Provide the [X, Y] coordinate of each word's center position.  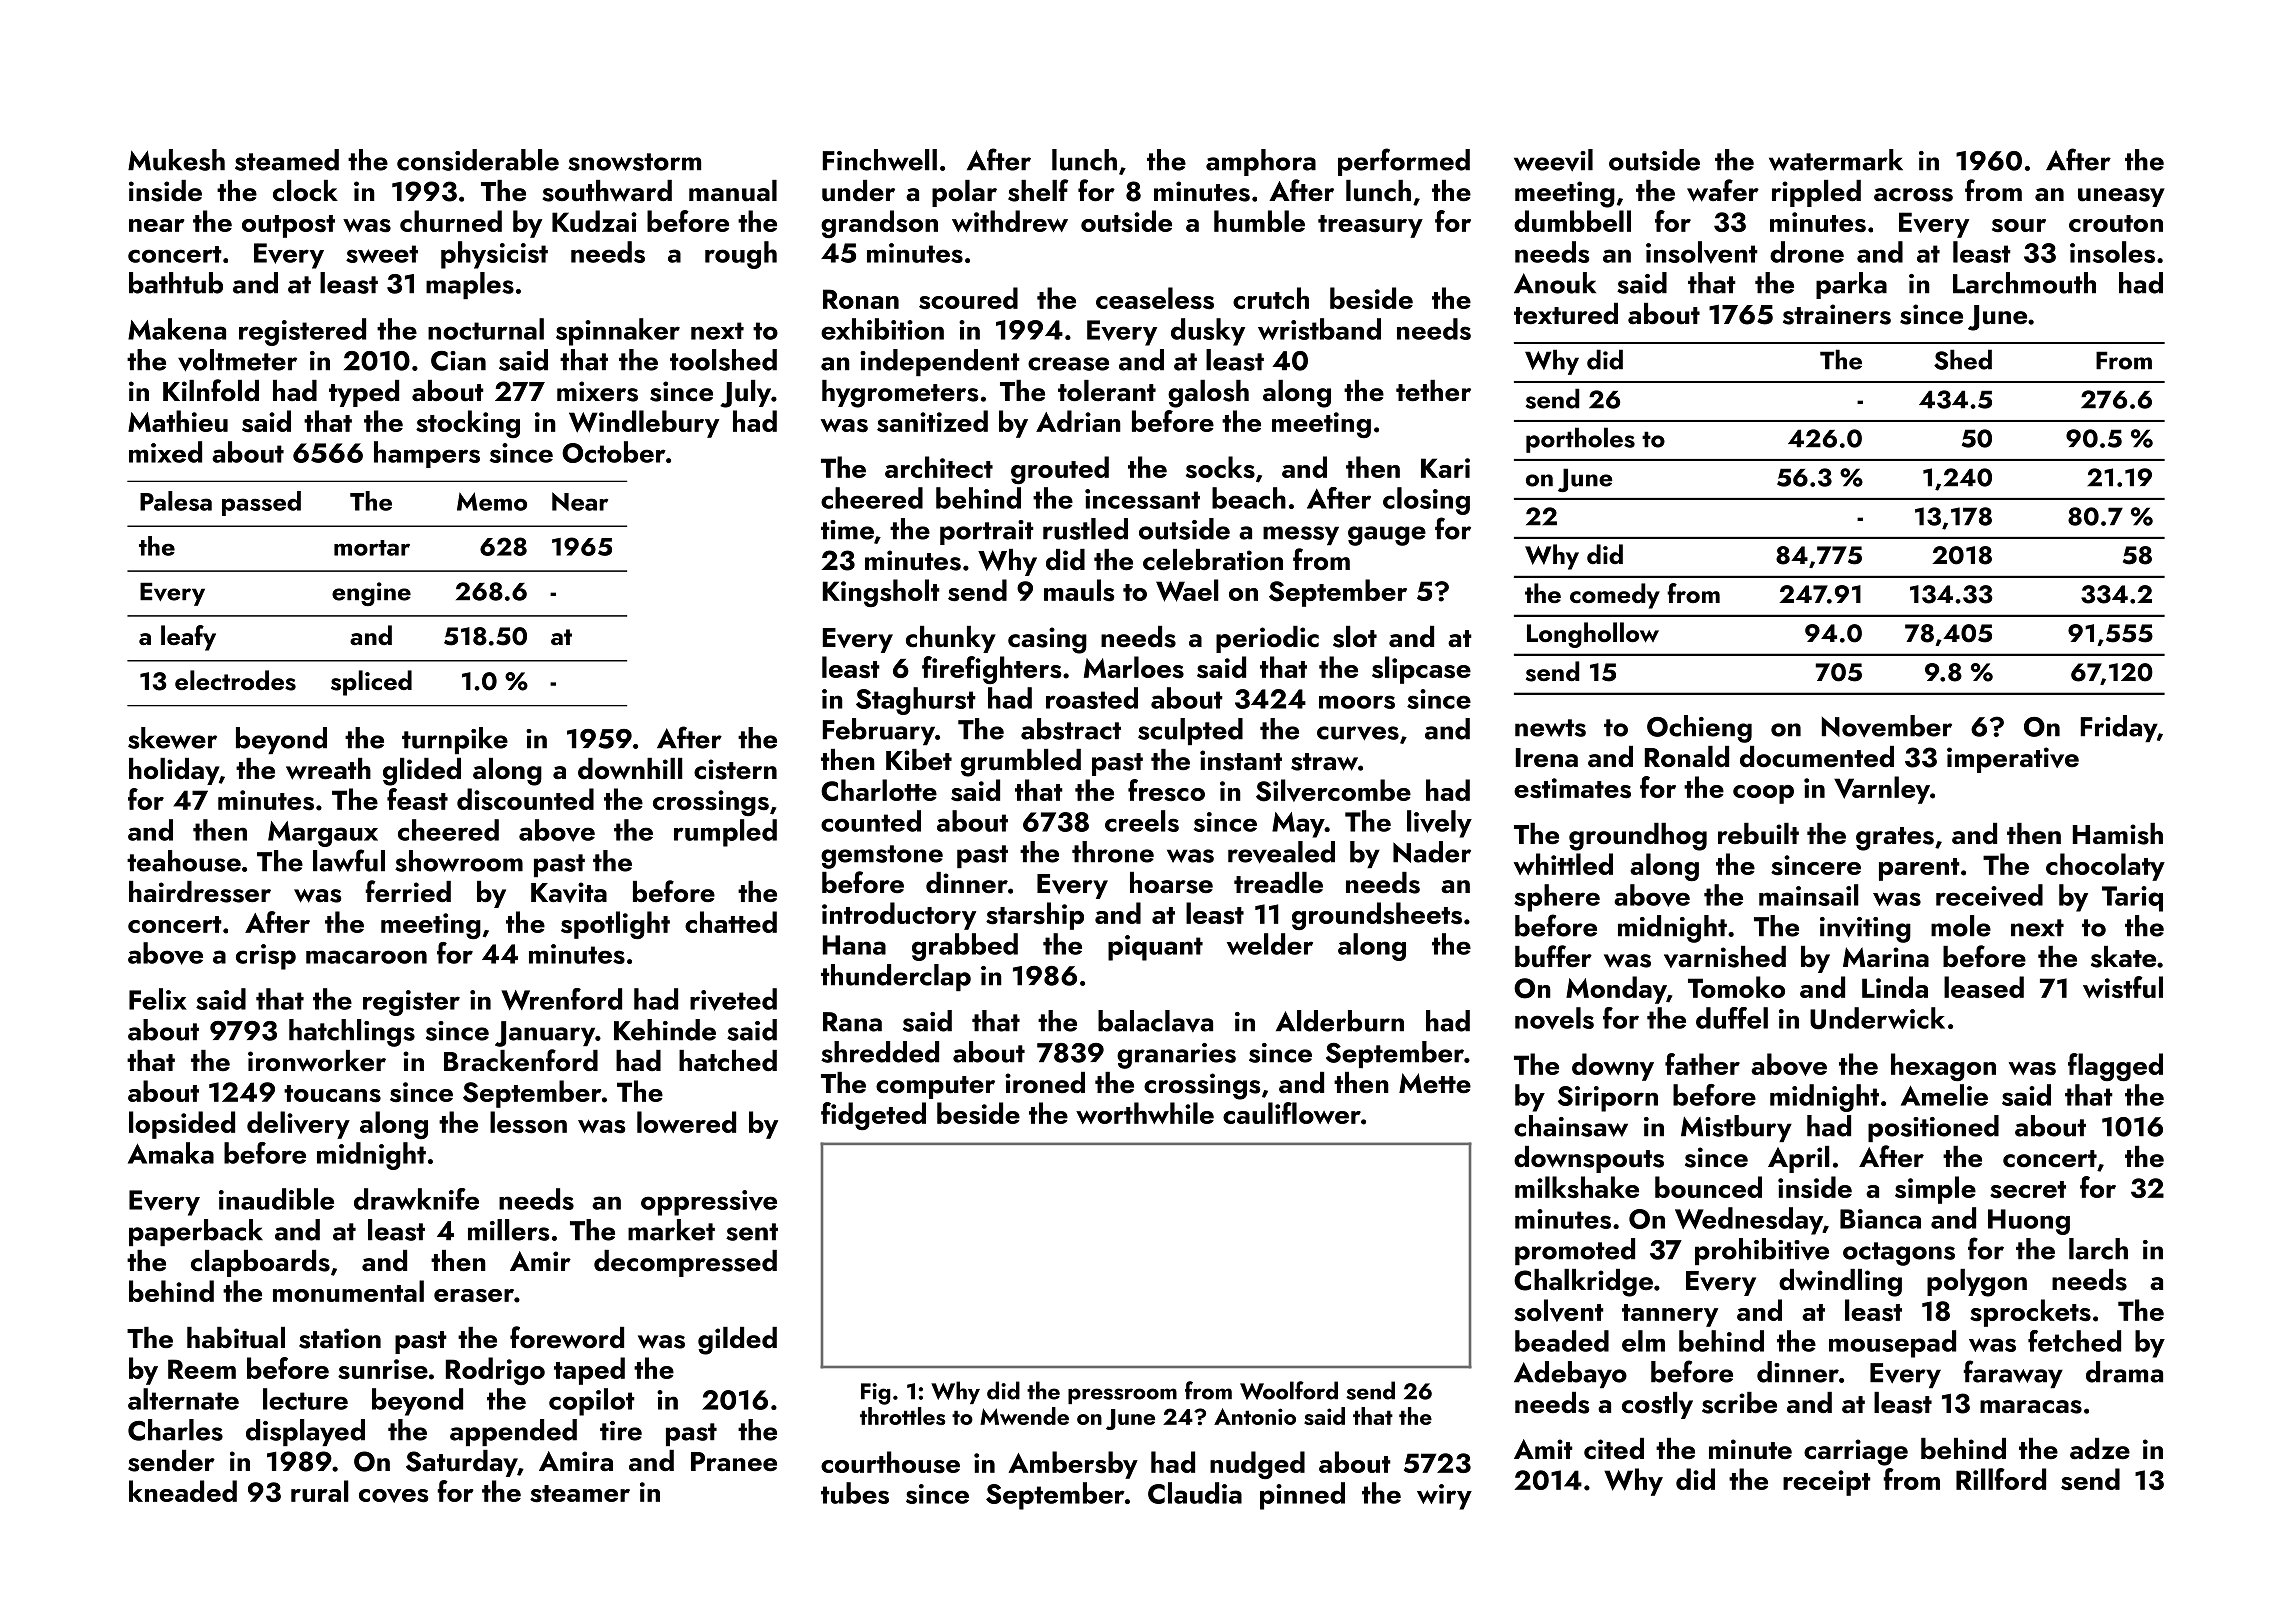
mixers [597, 391]
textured [1566, 314]
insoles [2112, 252]
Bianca [1880, 1219]
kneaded [183, 1491]
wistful [2123, 987]
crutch [1271, 298]
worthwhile [1145, 1113]
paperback [196, 1232]
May [1298, 825]
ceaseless [1155, 298]
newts [1550, 728]
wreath [328, 769]
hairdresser [200, 892]
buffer [1553, 956]
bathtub [176, 283]
